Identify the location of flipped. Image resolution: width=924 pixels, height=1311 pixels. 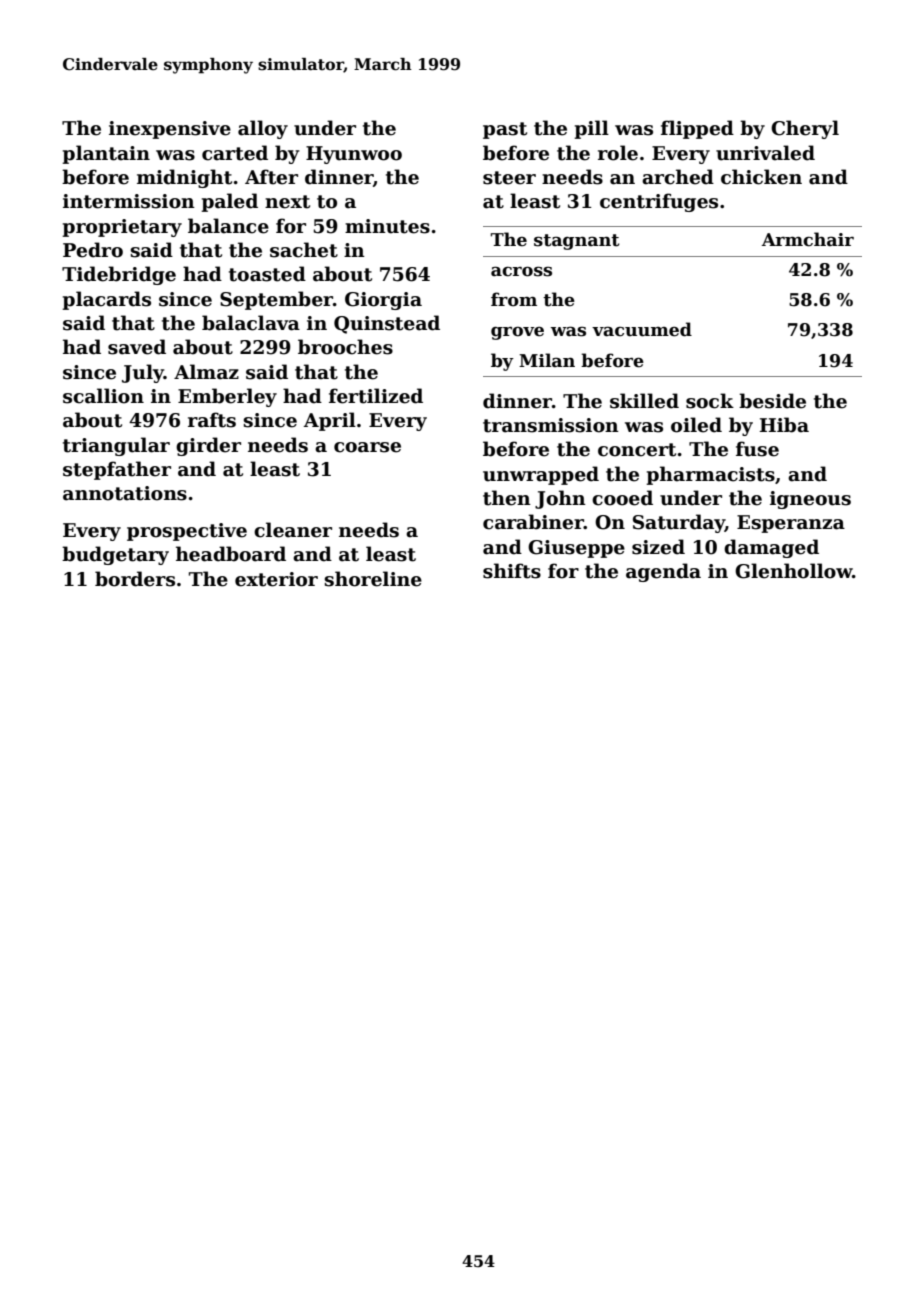
(697, 129).
